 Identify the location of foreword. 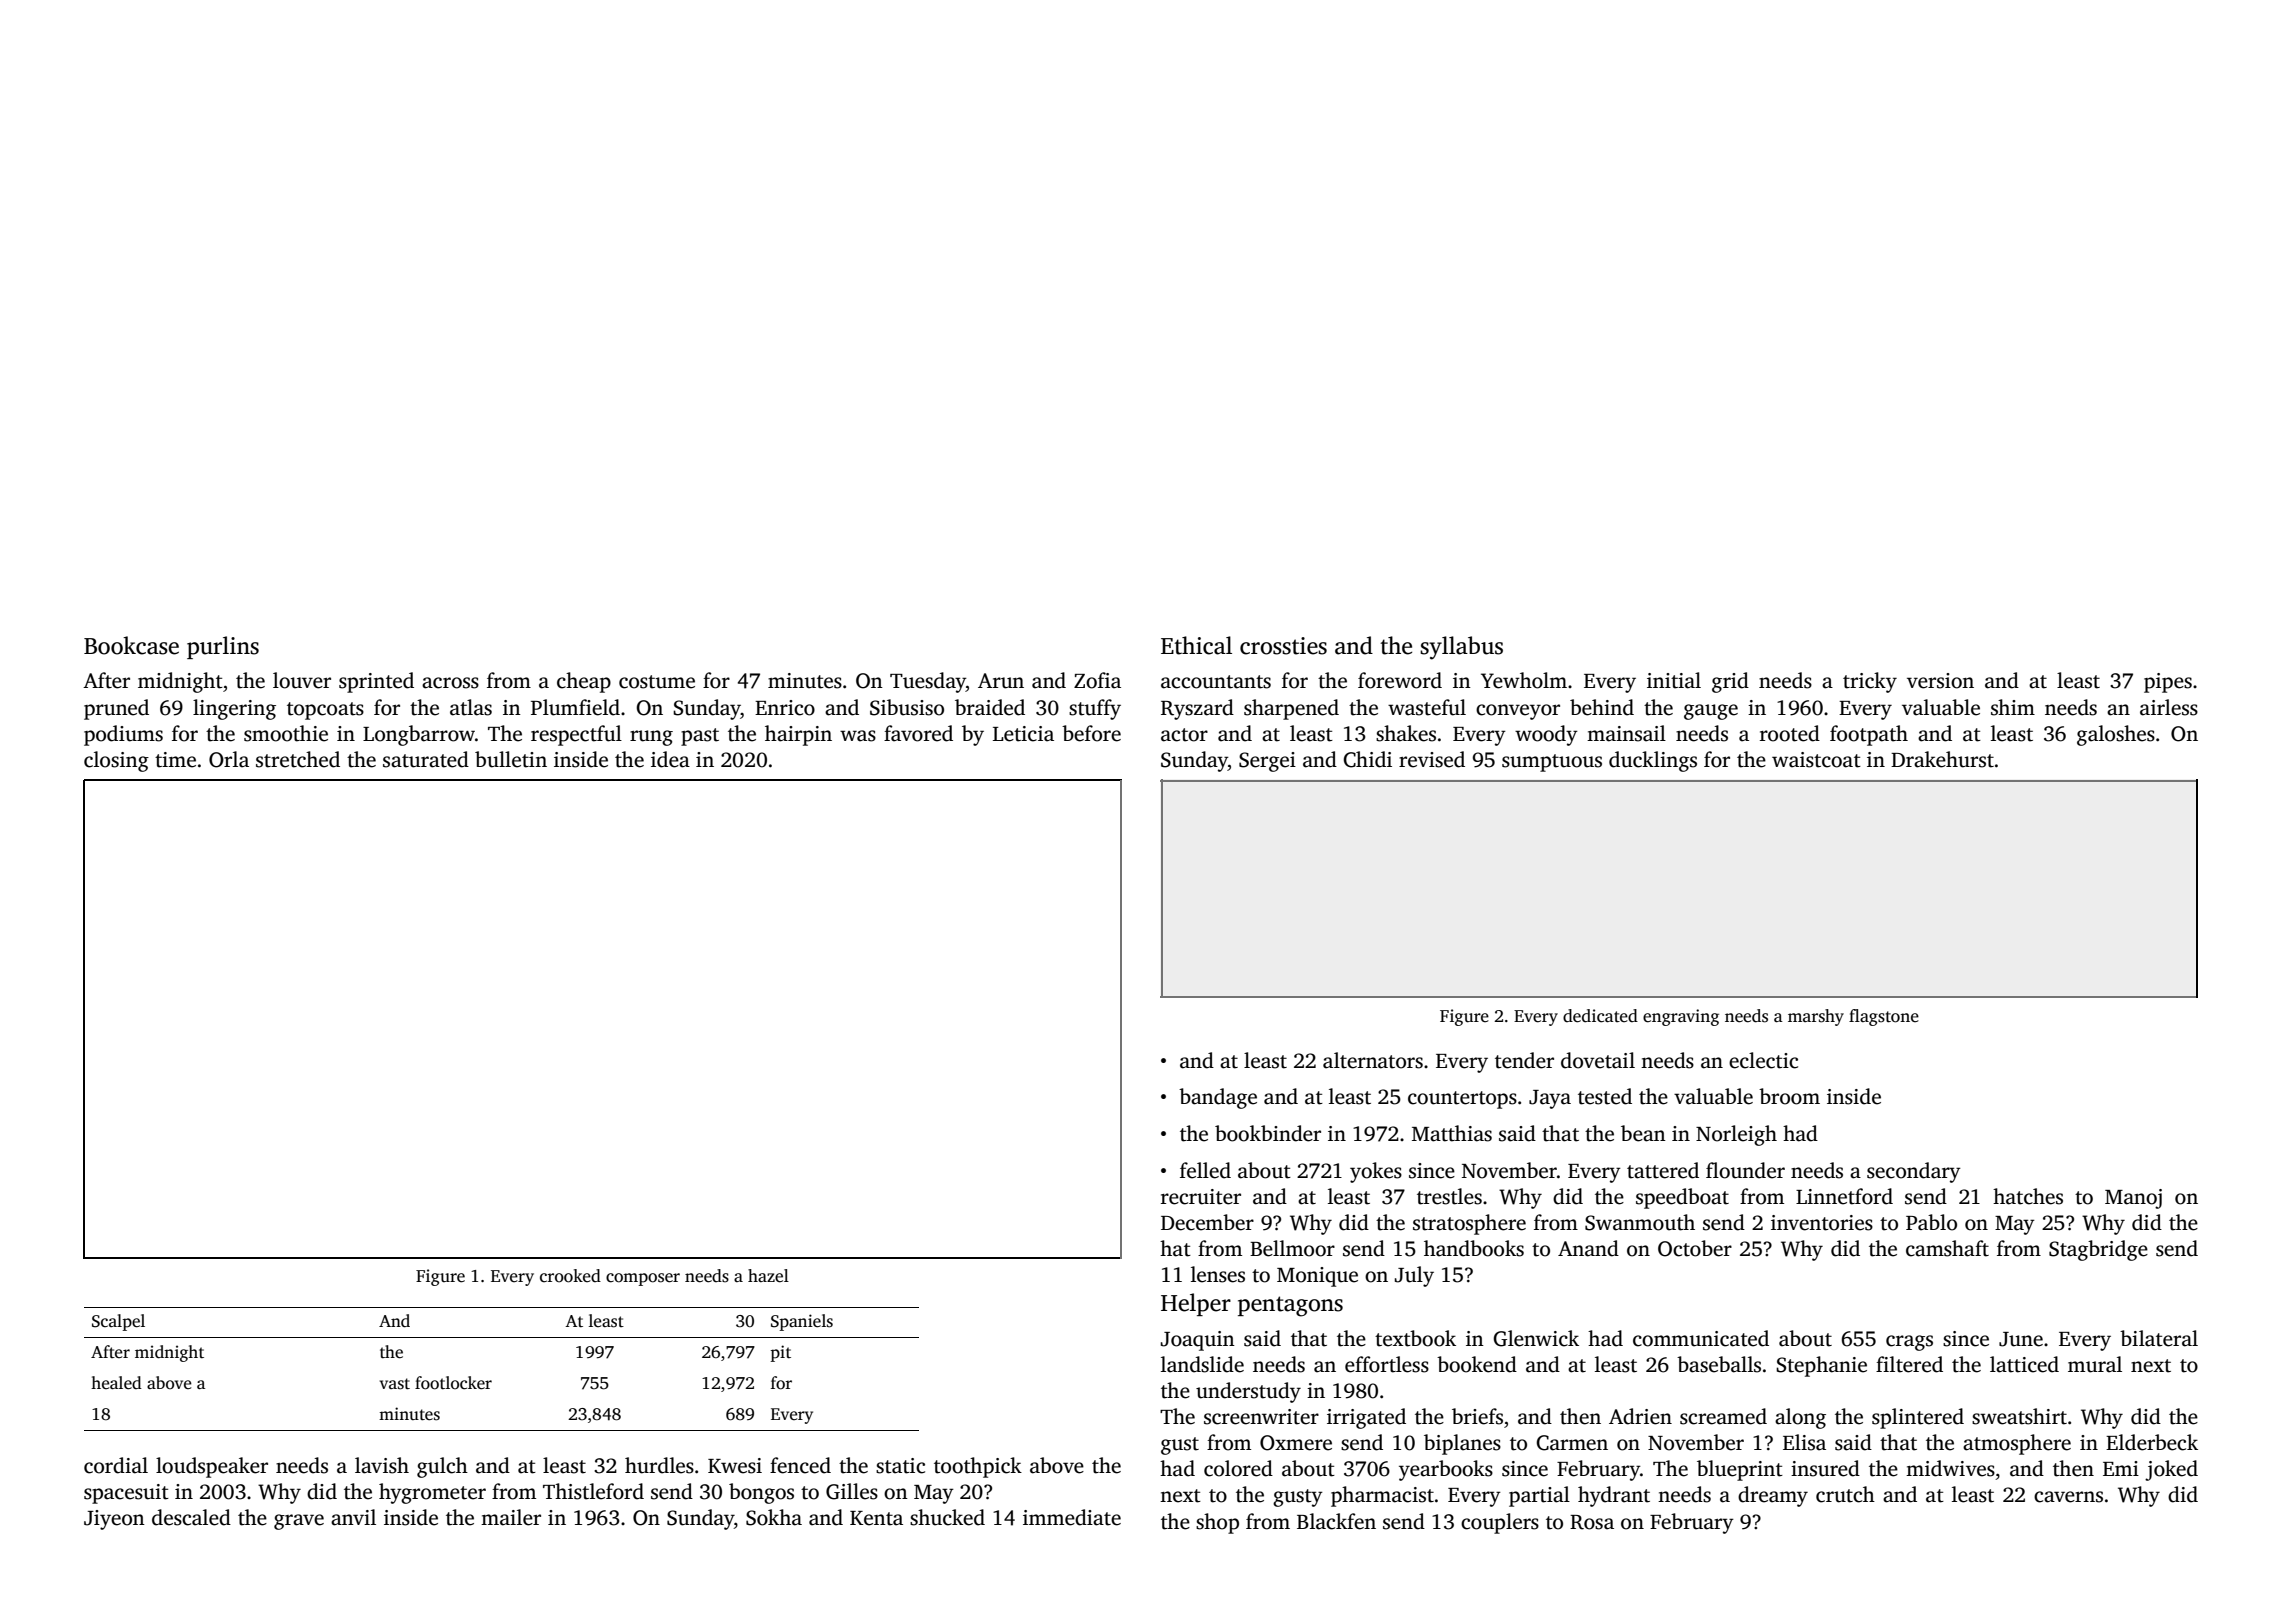
(1400, 680).
